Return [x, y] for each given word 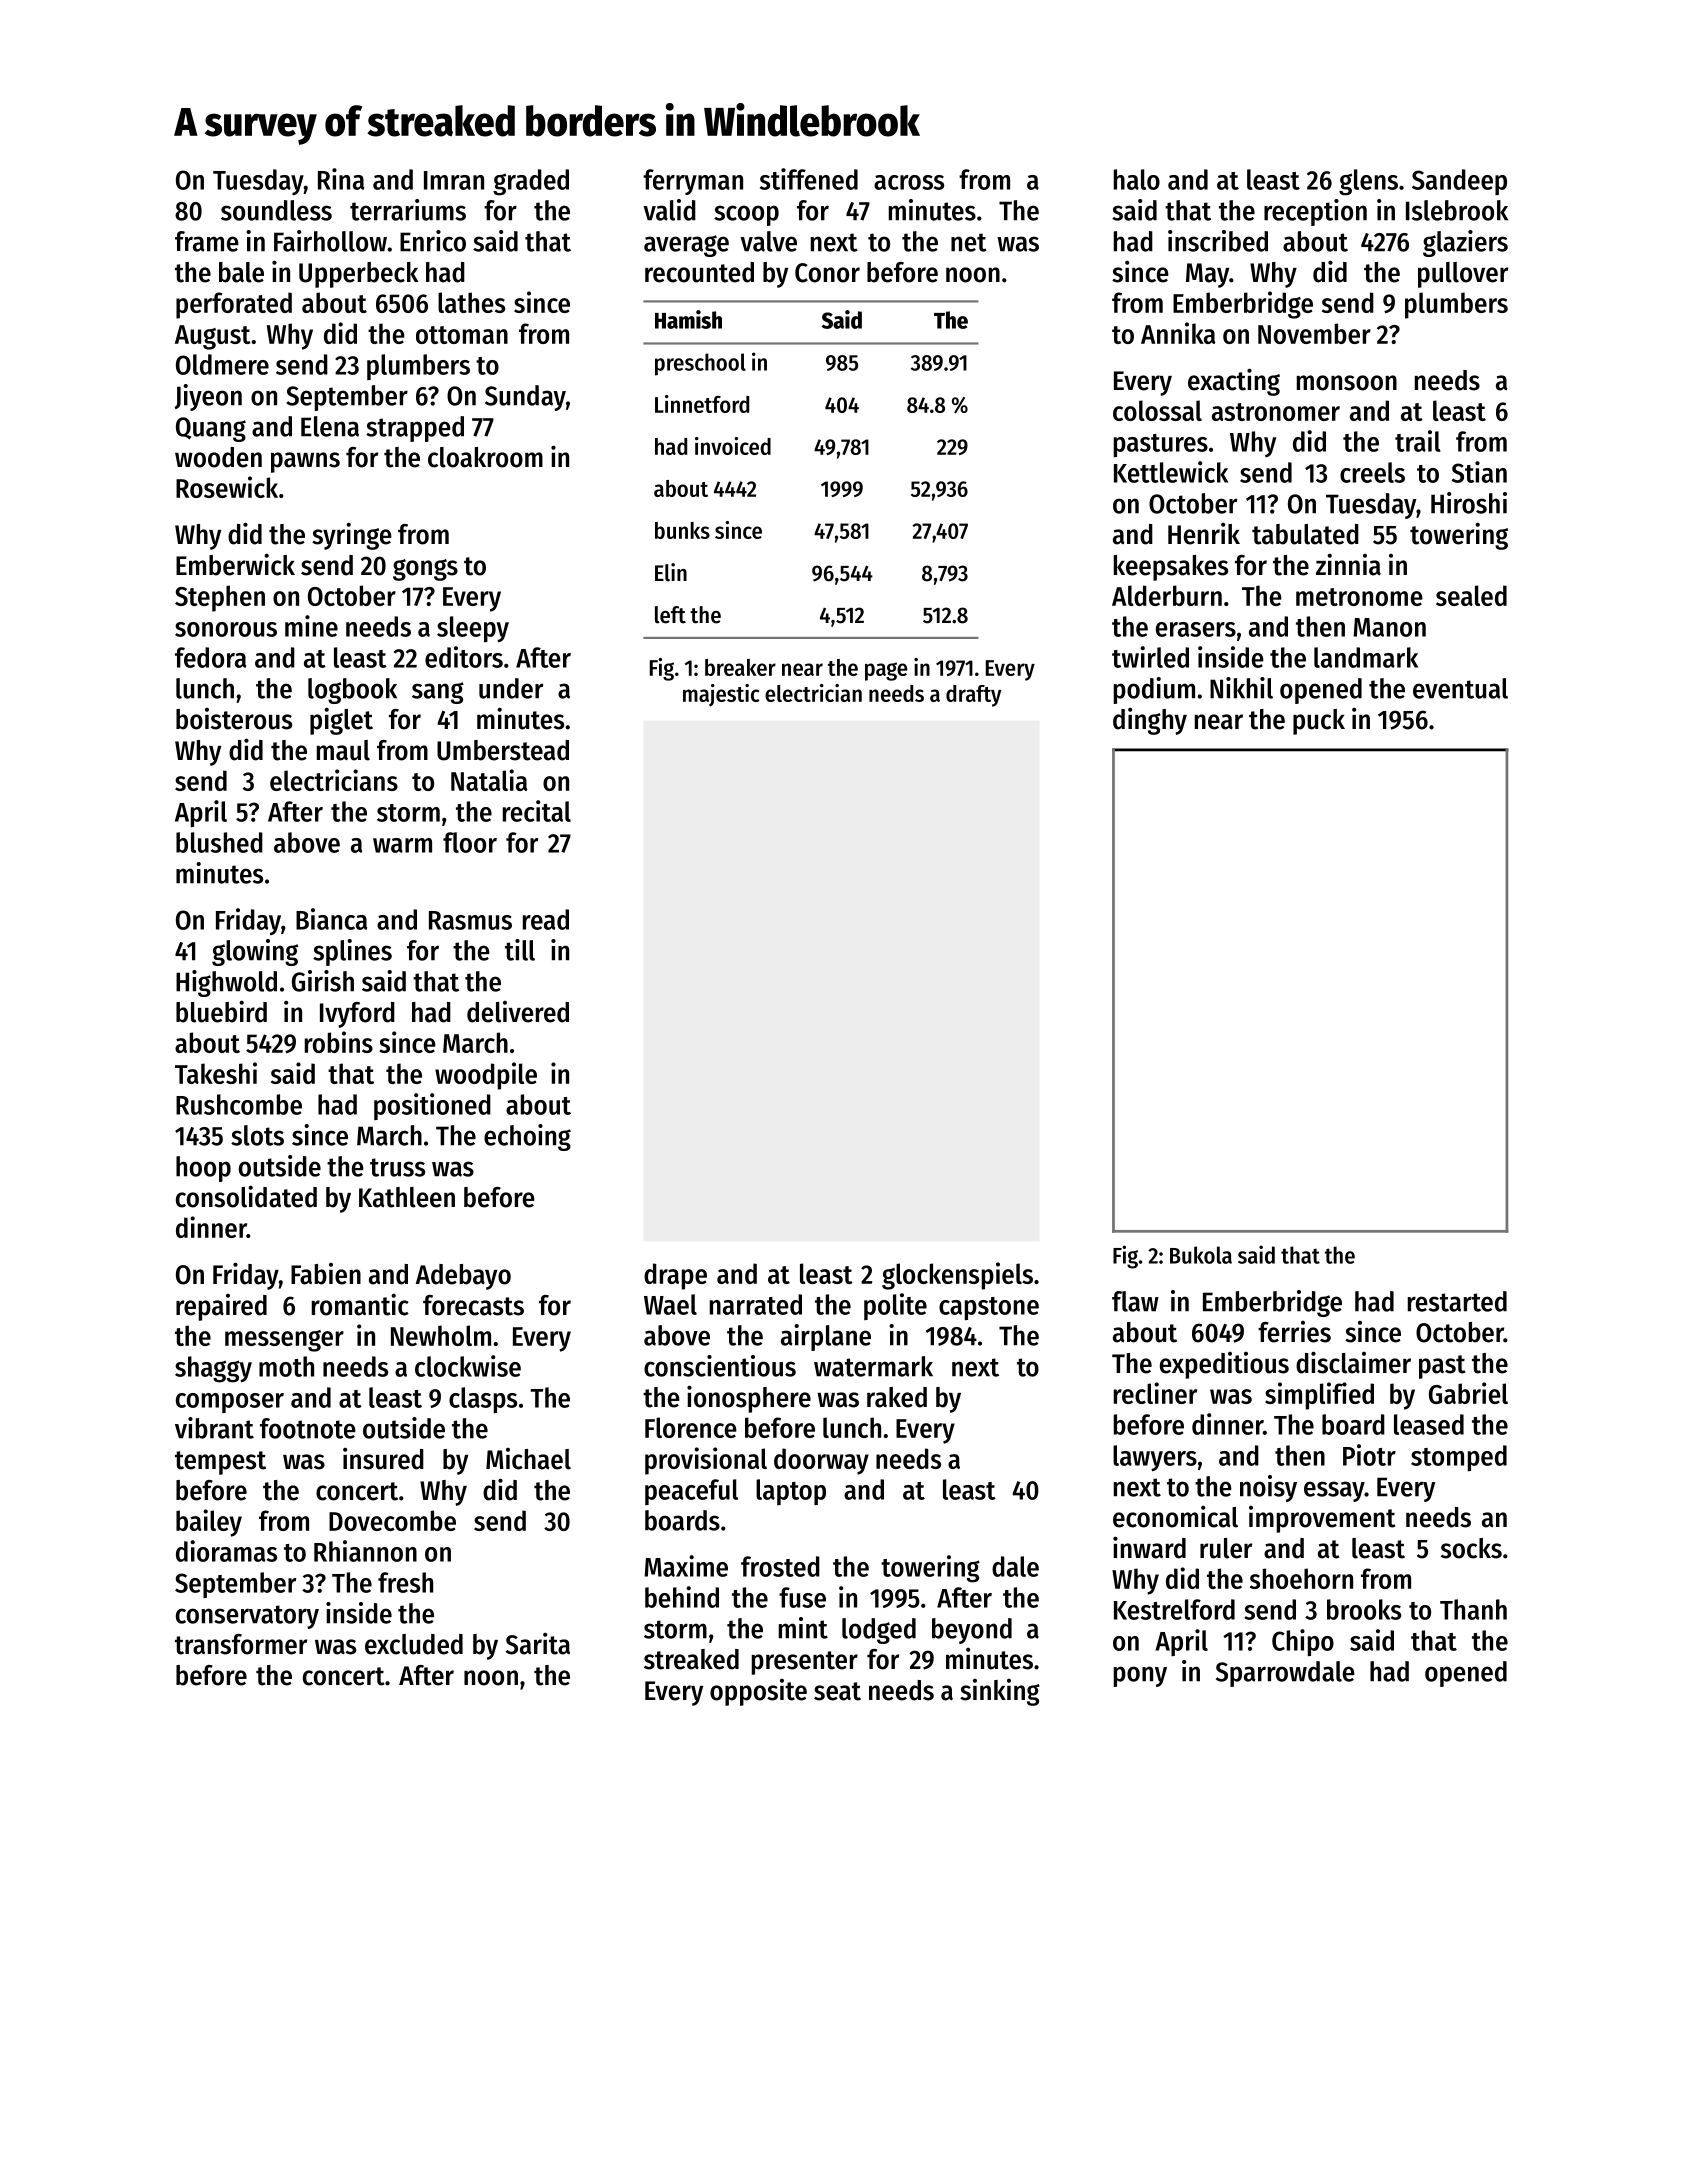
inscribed [1218, 241]
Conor [827, 273]
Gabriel [1468, 1393]
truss [397, 1167]
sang [438, 693]
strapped [415, 429]
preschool [700, 364]
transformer [241, 1644]
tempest [220, 1463]
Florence [691, 1427]
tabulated [1305, 534]
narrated [756, 1304]
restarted [1457, 1301]
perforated [234, 305]
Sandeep [1459, 182]
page [886, 671]
